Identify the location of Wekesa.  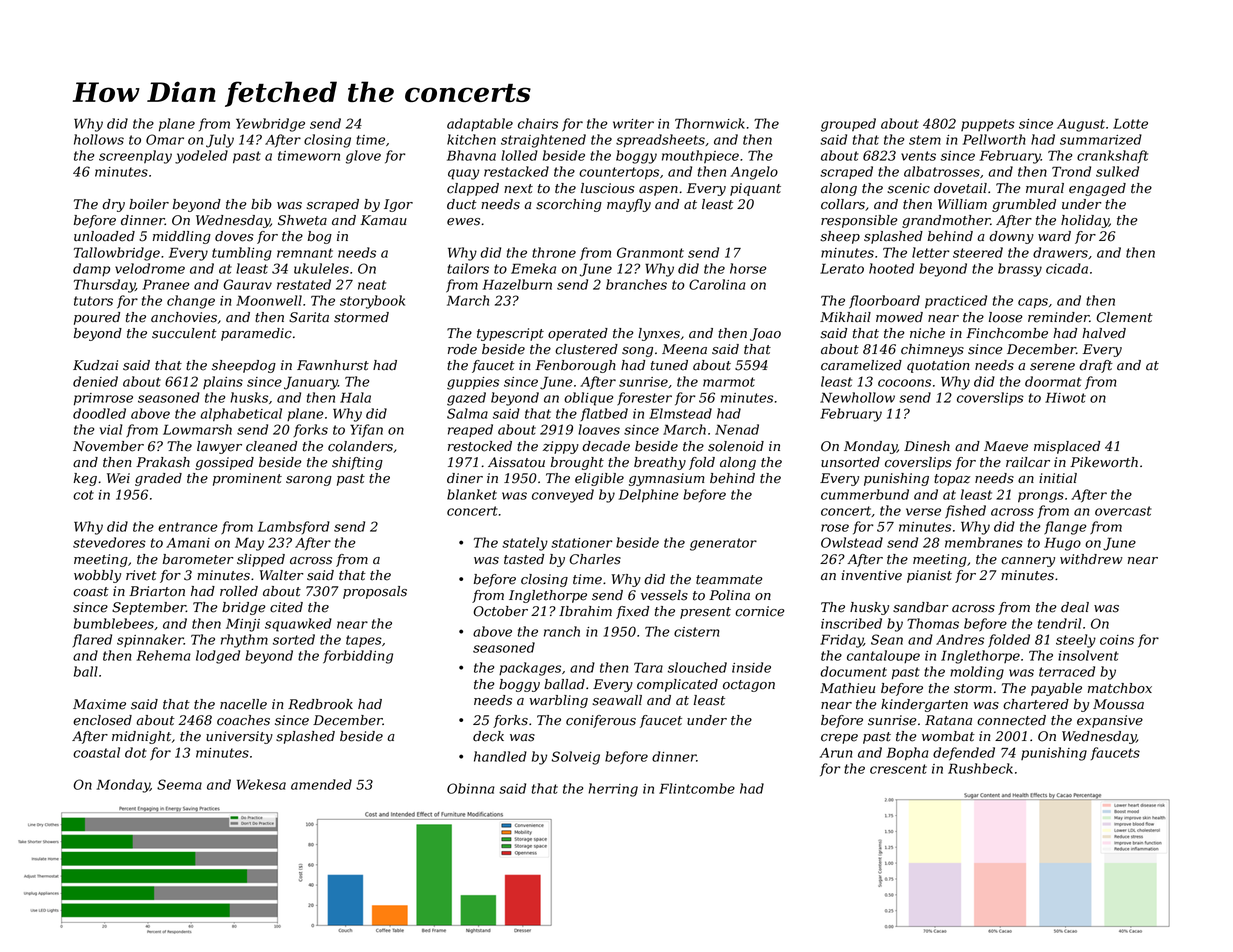
(261, 784).
